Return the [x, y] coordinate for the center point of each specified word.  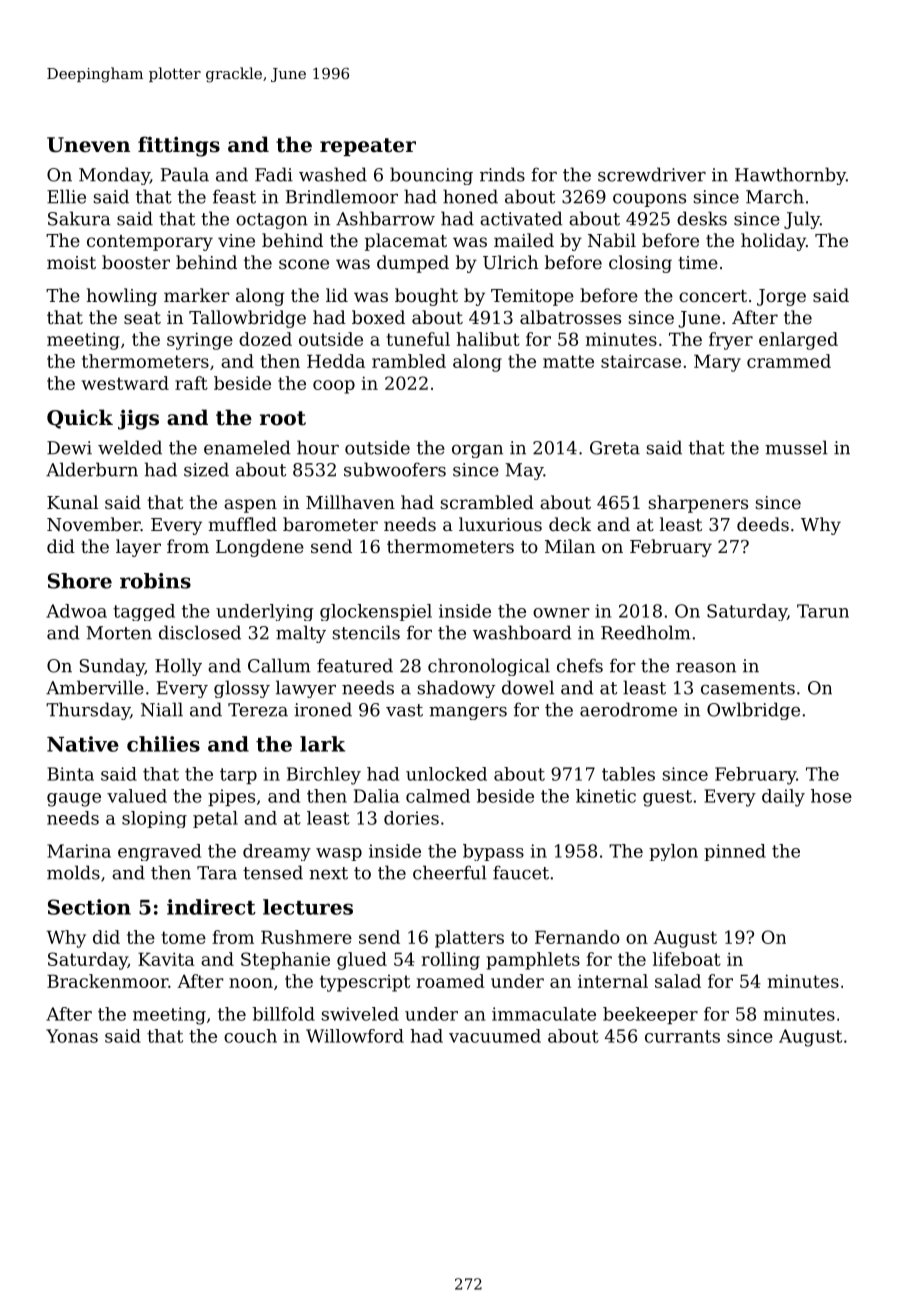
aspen [250, 506]
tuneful [418, 339]
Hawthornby [790, 176]
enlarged [798, 341]
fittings [179, 146]
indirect [211, 907]
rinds [502, 174]
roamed [451, 981]
